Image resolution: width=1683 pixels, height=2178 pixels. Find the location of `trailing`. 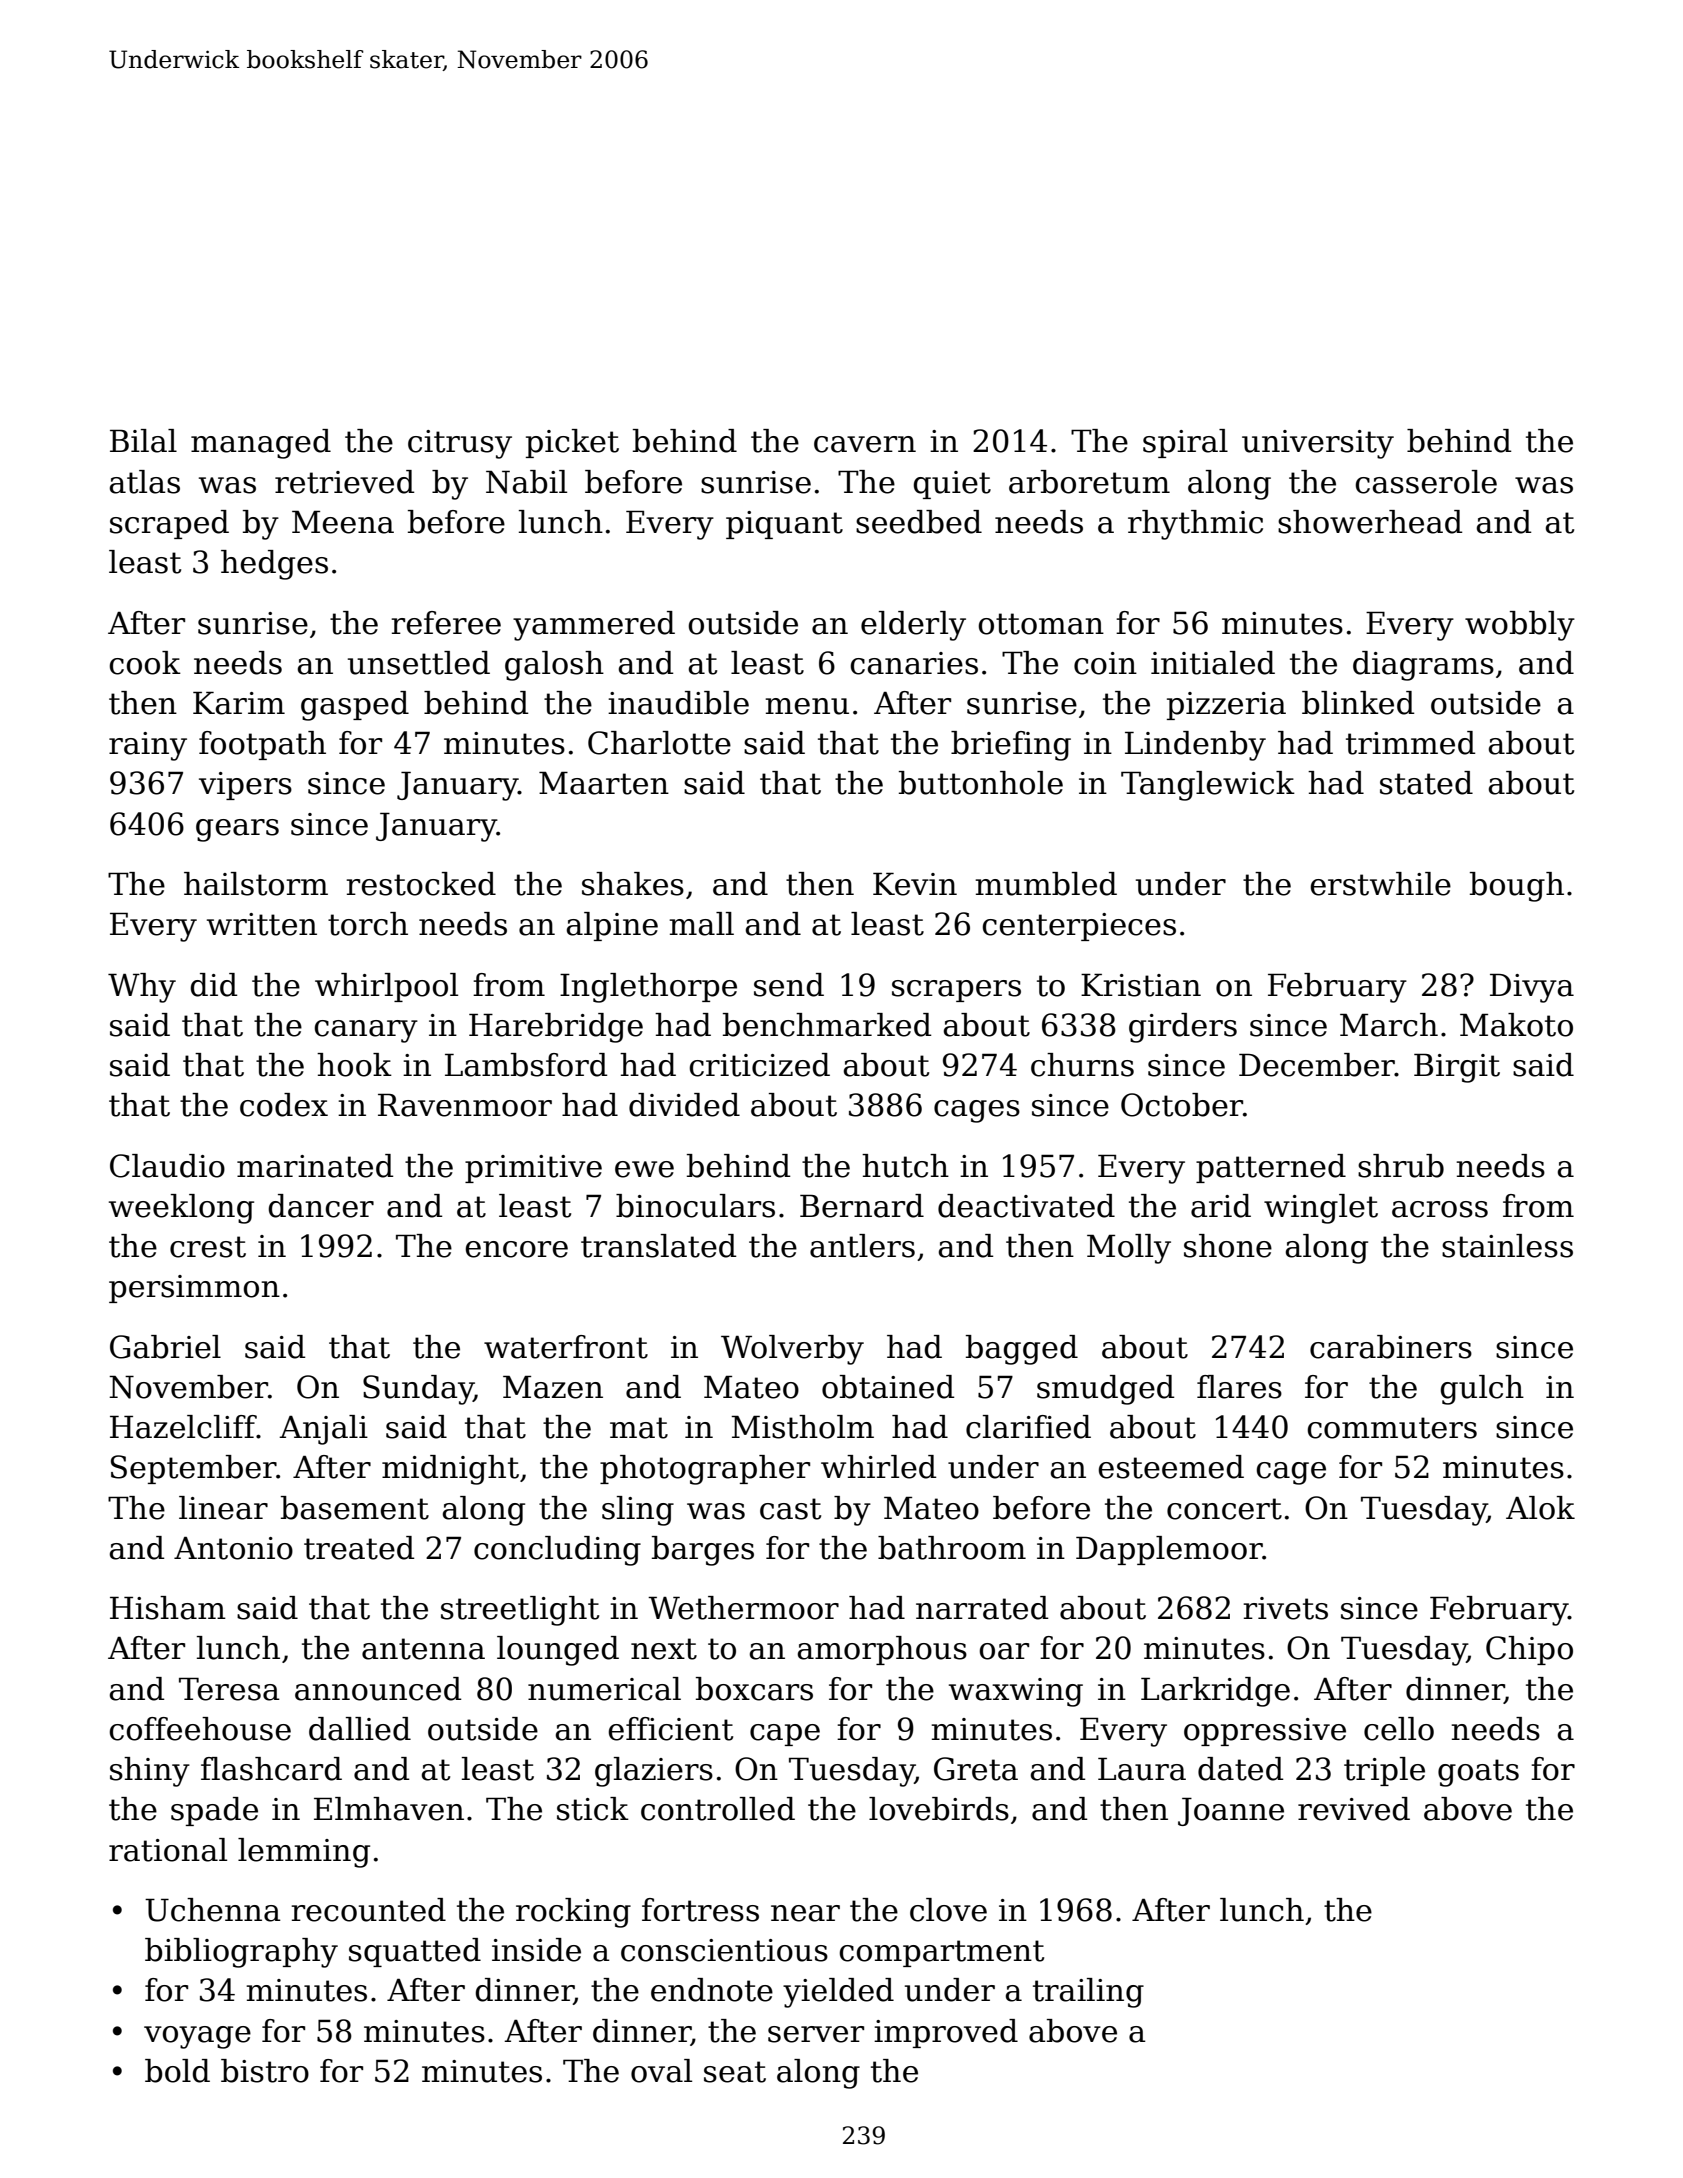

trailing is located at coordinates (1088, 1993).
